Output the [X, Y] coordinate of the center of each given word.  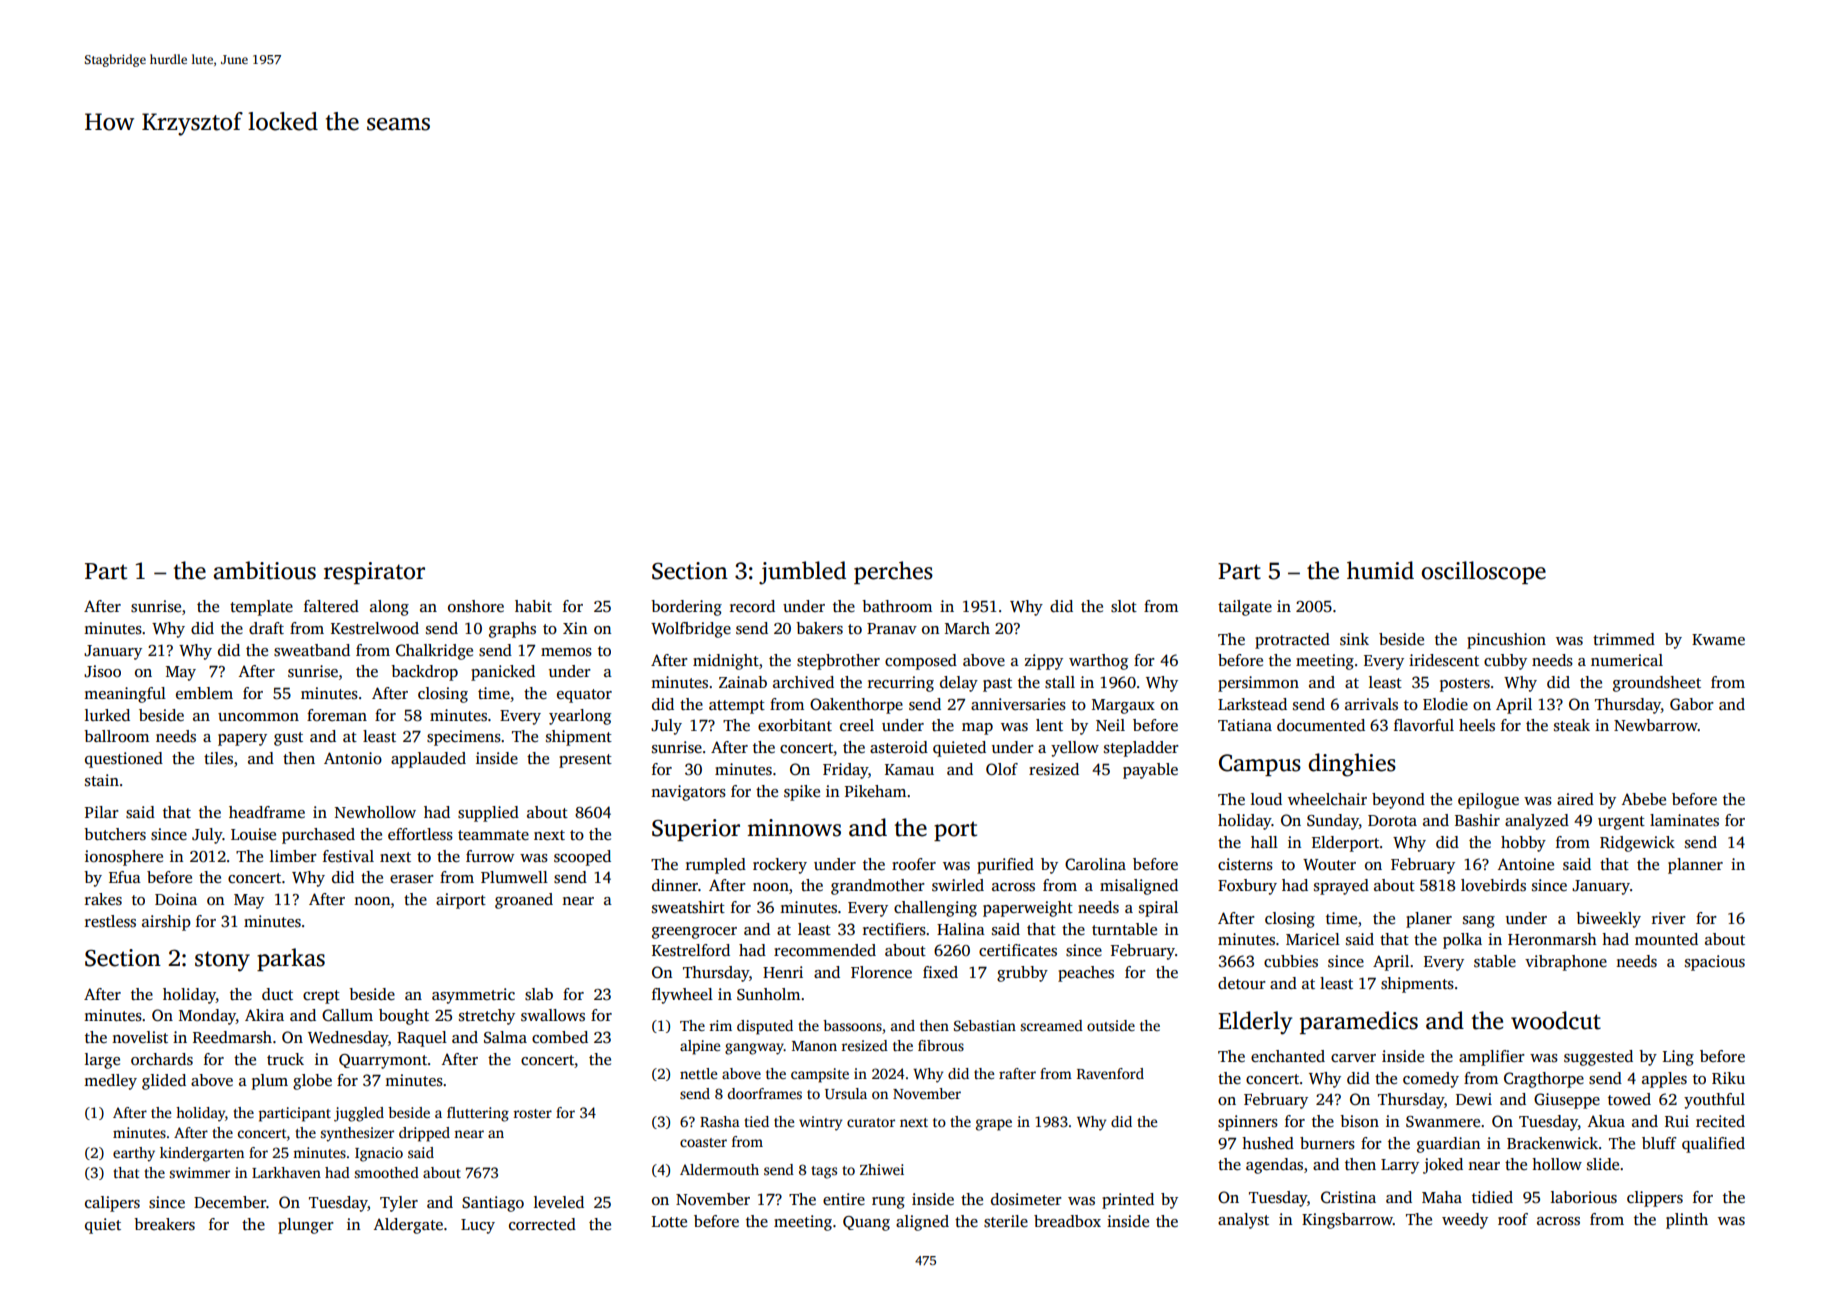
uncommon [258, 717]
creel [857, 725]
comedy [1431, 1080]
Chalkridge [434, 652]
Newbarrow [1656, 725]
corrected [542, 1224]
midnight [726, 662]
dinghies [1352, 765]
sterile [1006, 1221]
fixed [940, 972]
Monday [207, 1017]
